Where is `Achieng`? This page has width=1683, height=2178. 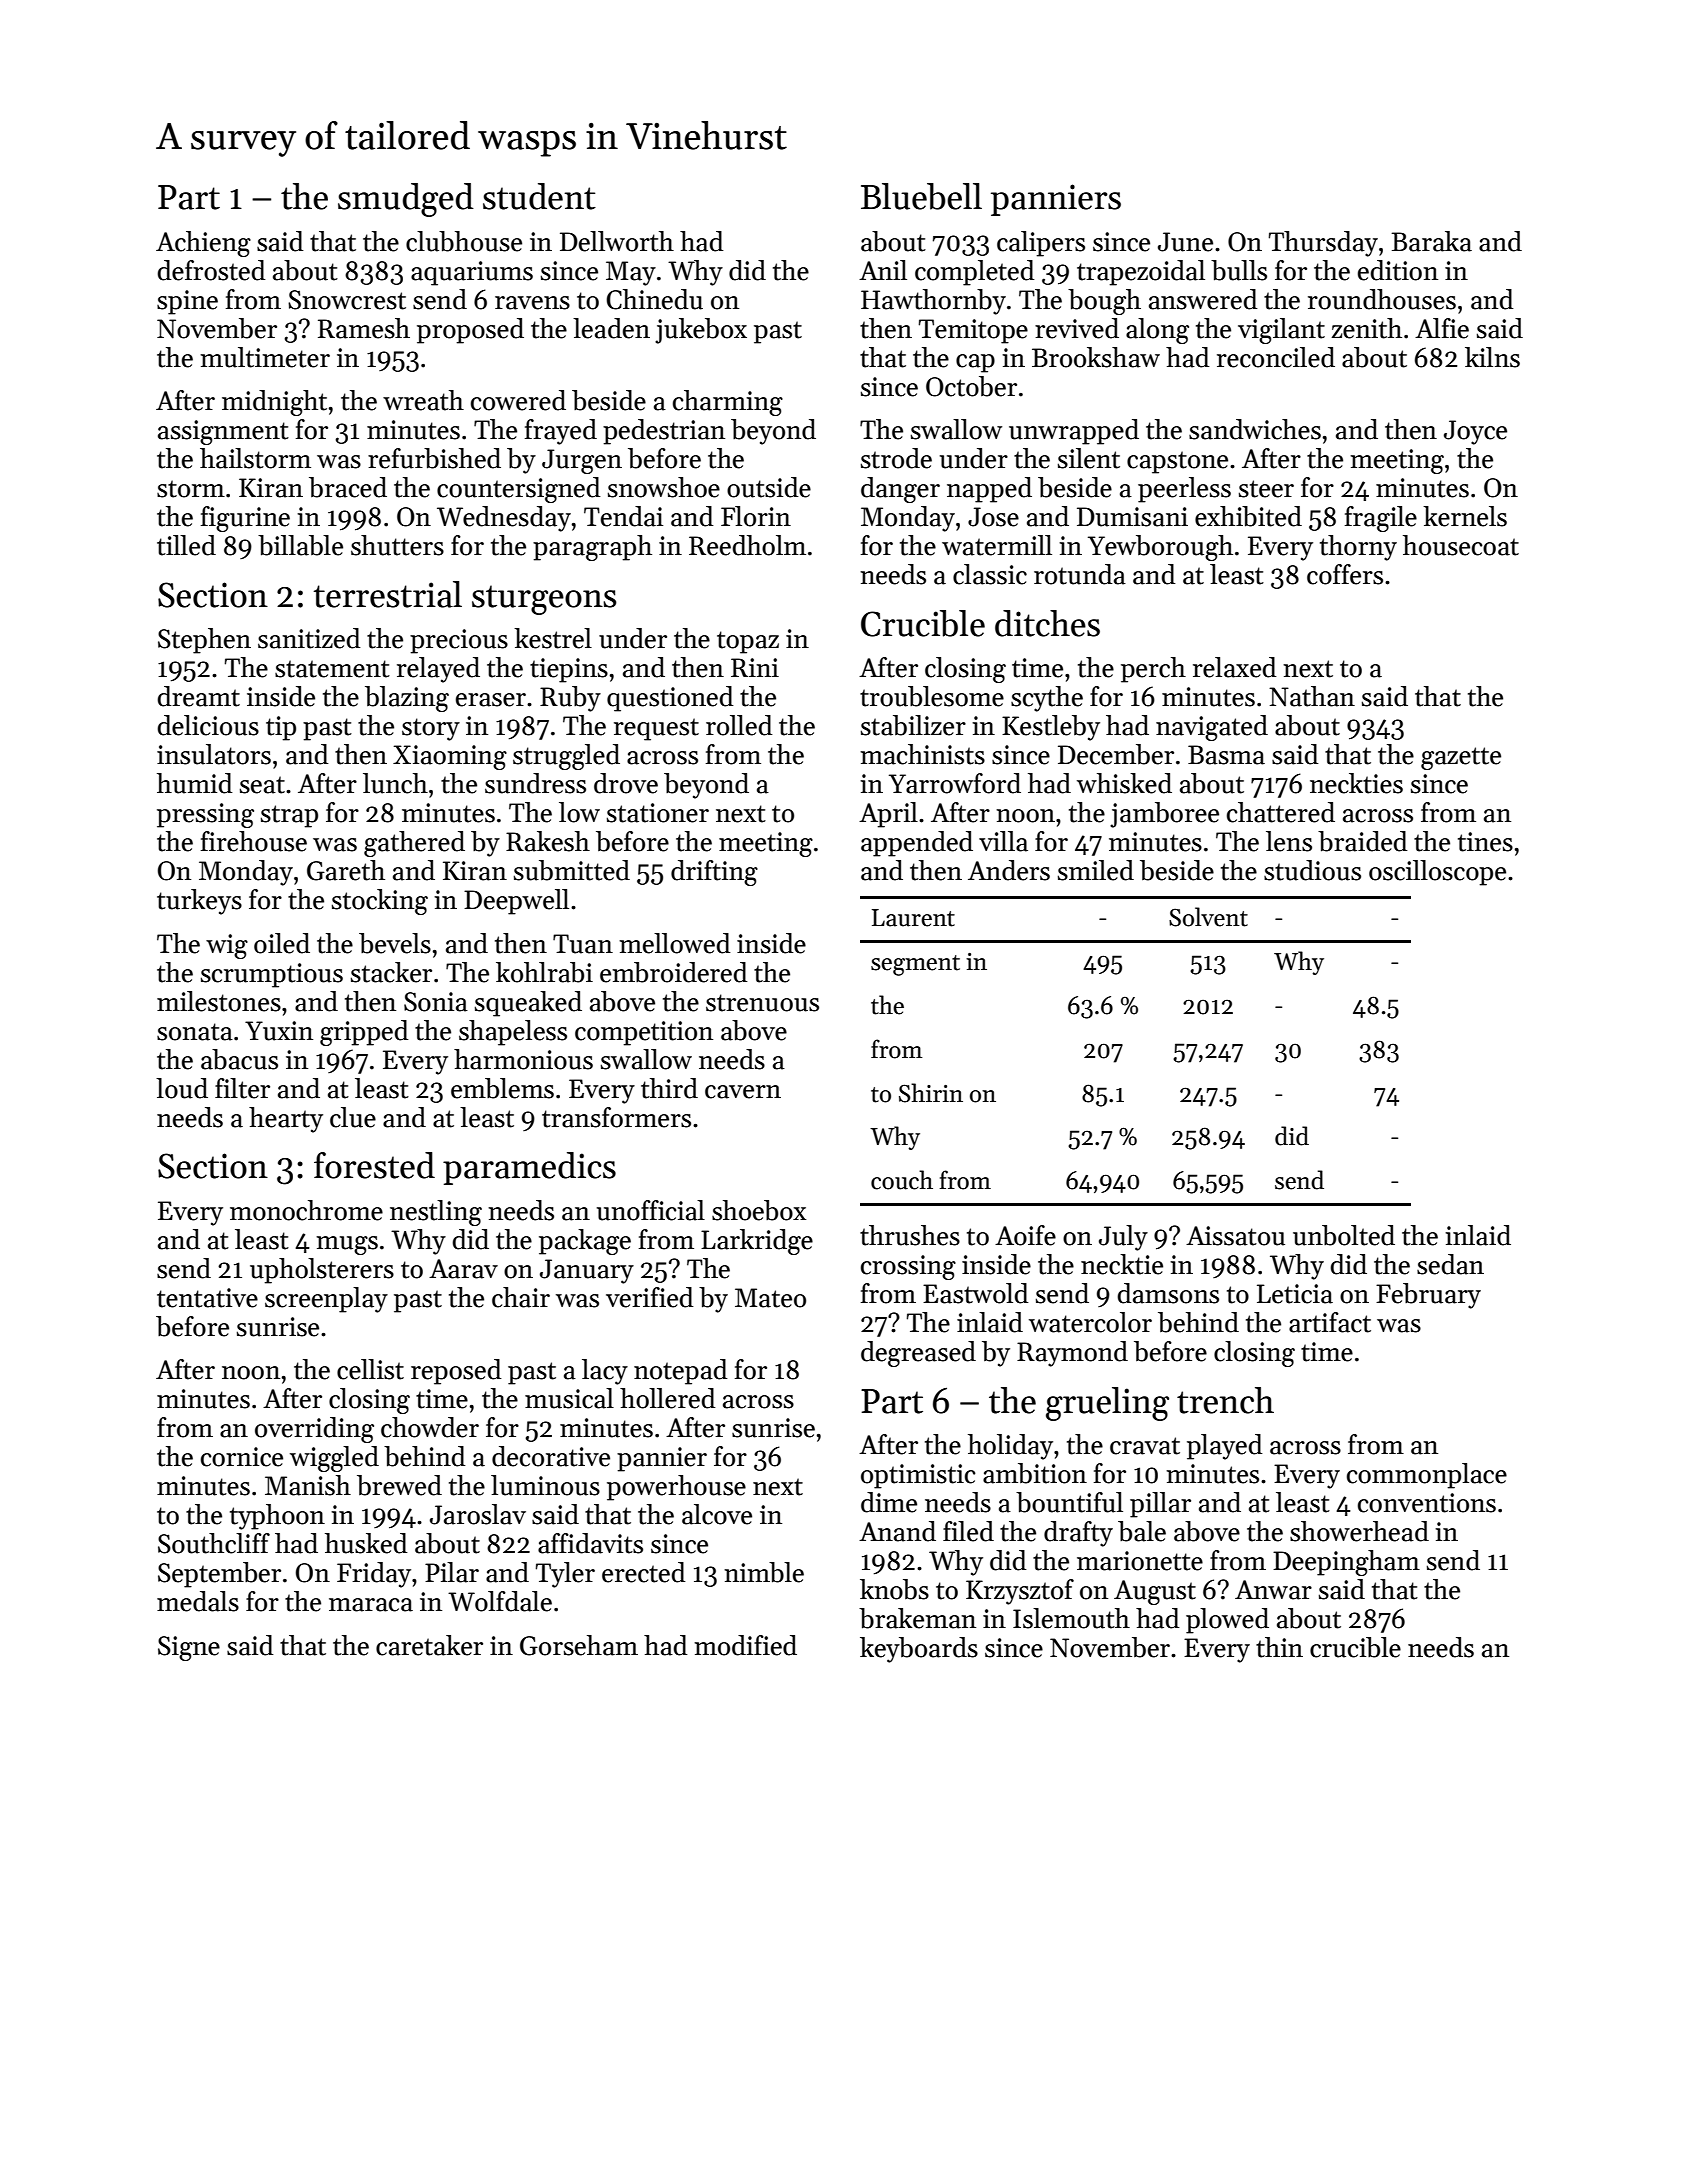 Achieng is located at coordinates (203, 244).
